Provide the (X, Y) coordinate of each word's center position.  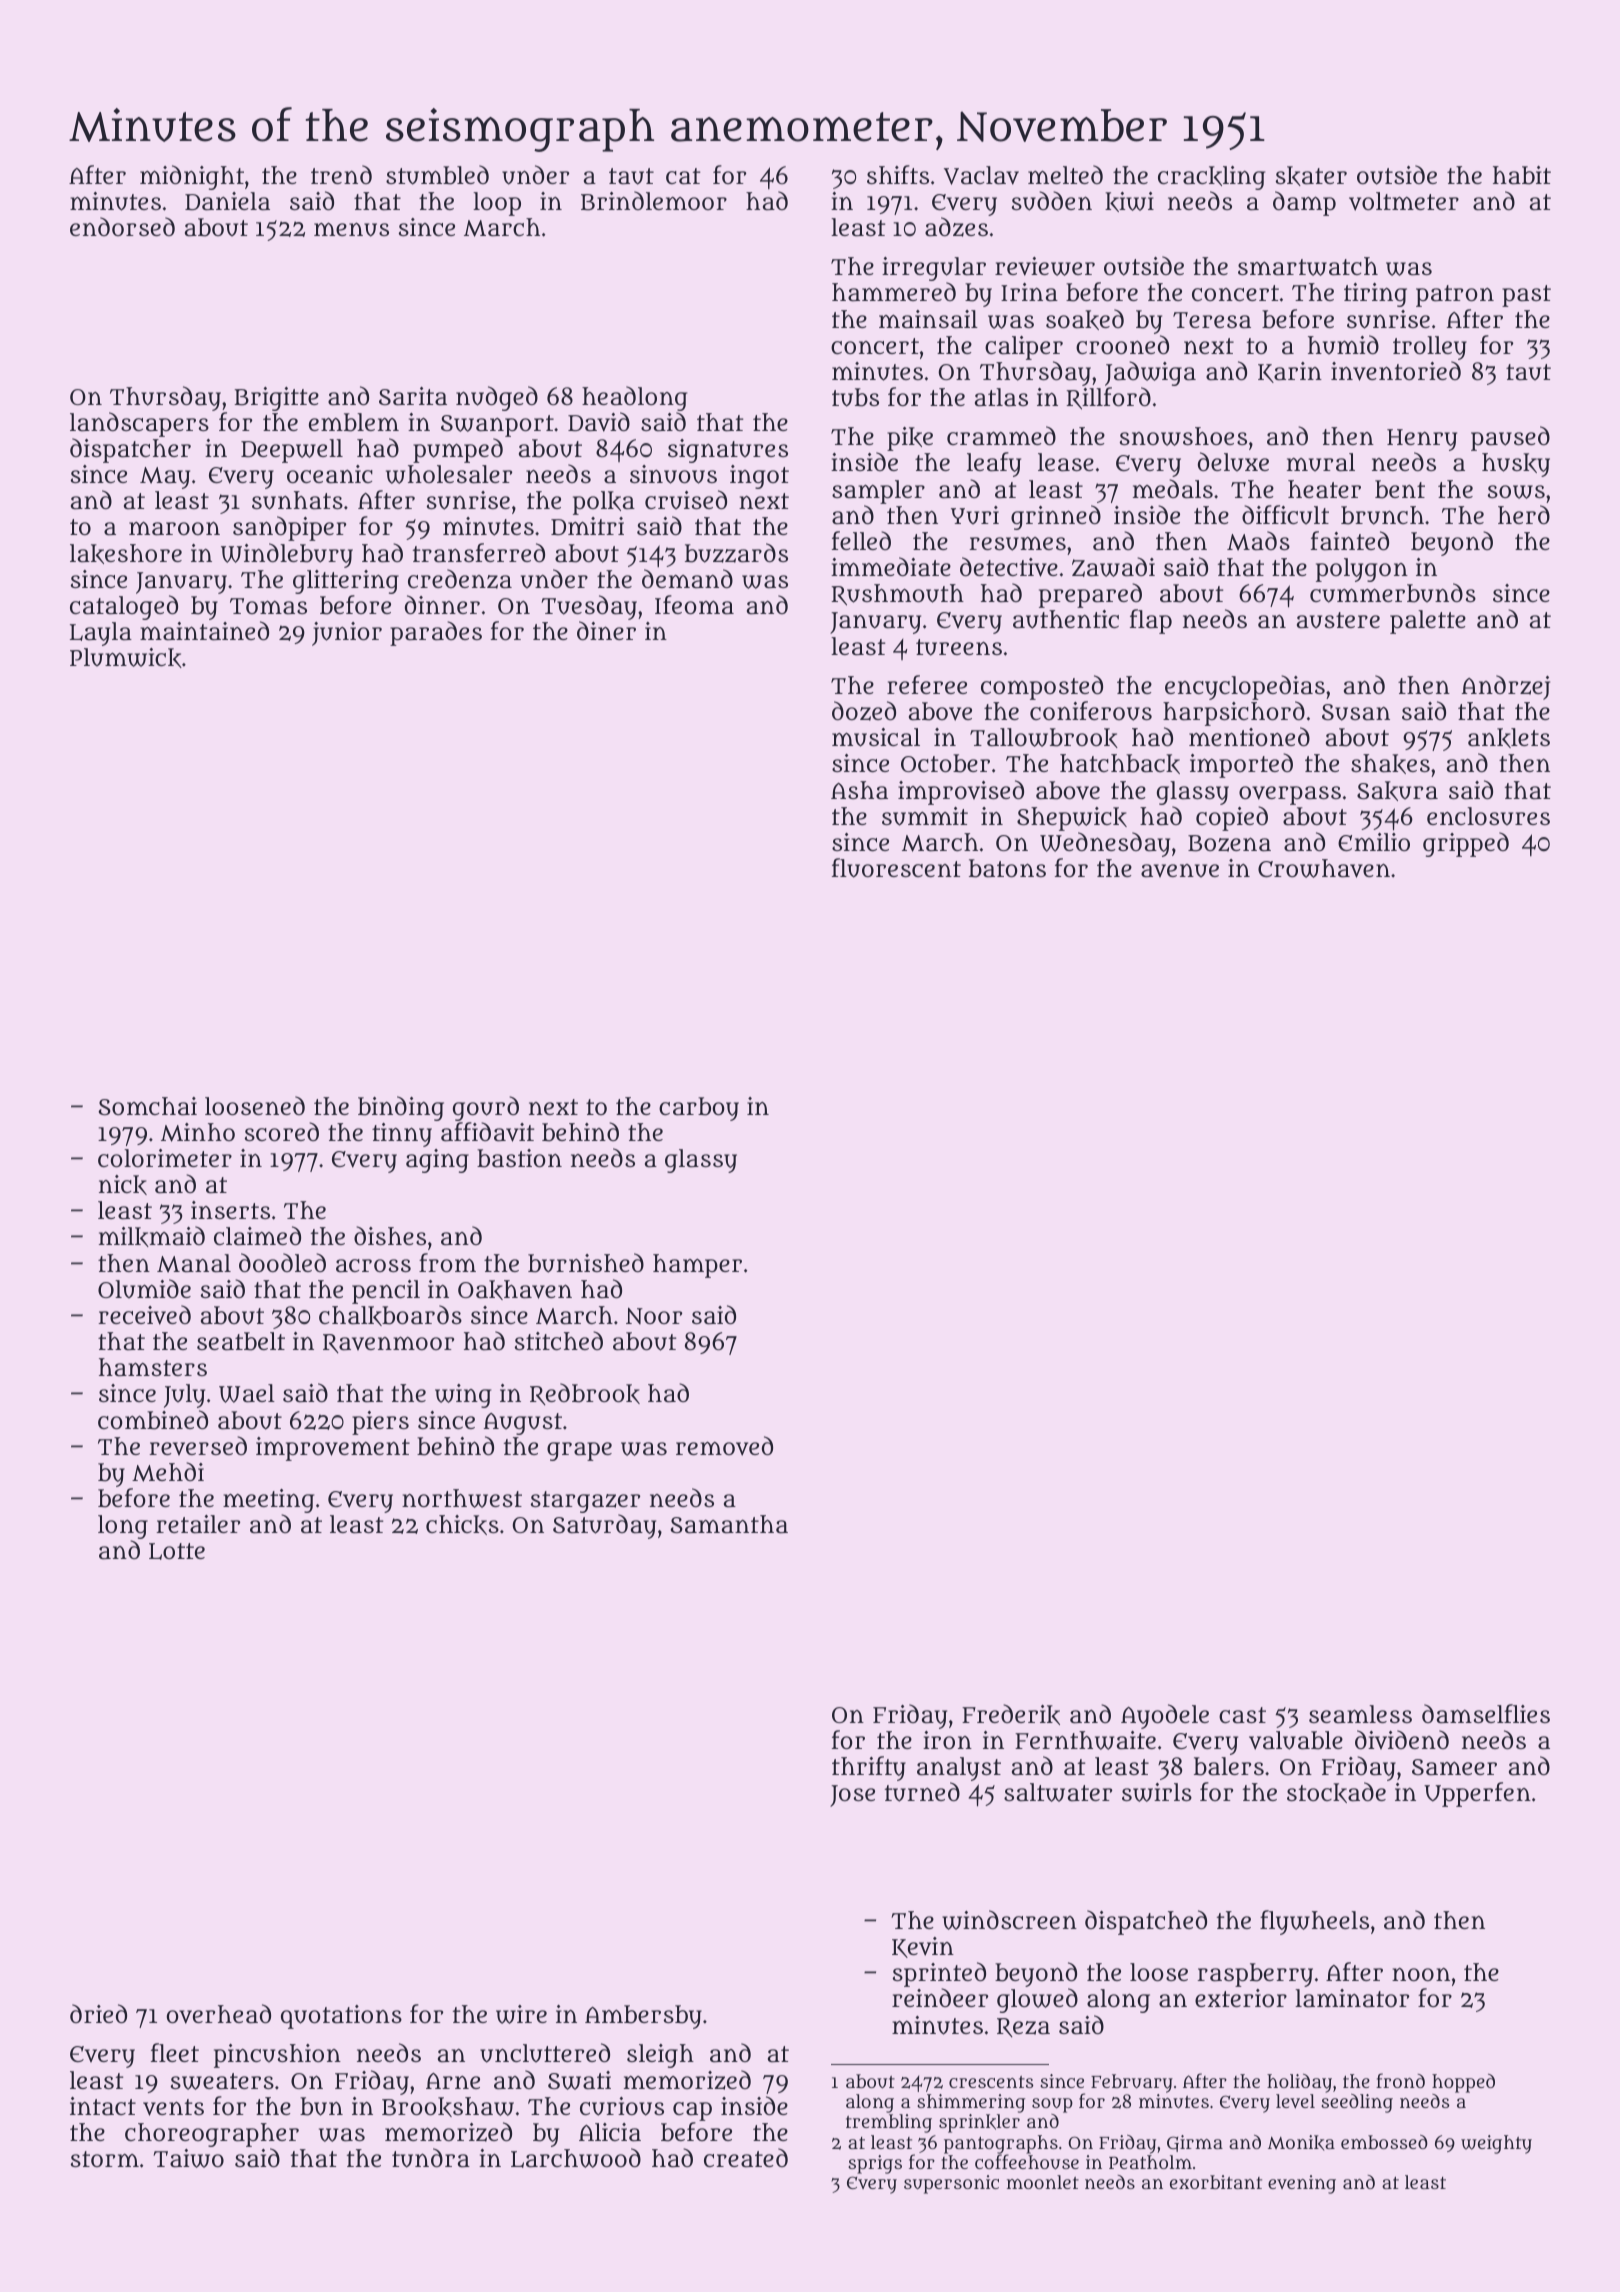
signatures (728, 451)
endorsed (122, 226)
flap (1151, 621)
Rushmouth (897, 595)
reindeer (940, 1998)
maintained (204, 631)
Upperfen (1477, 1794)
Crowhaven (1324, 868)
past (1526, 296)
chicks (462, 1525)
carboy (699, 1109)
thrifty (869, 1768)
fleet (175, 2052)
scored (282, 1131)
